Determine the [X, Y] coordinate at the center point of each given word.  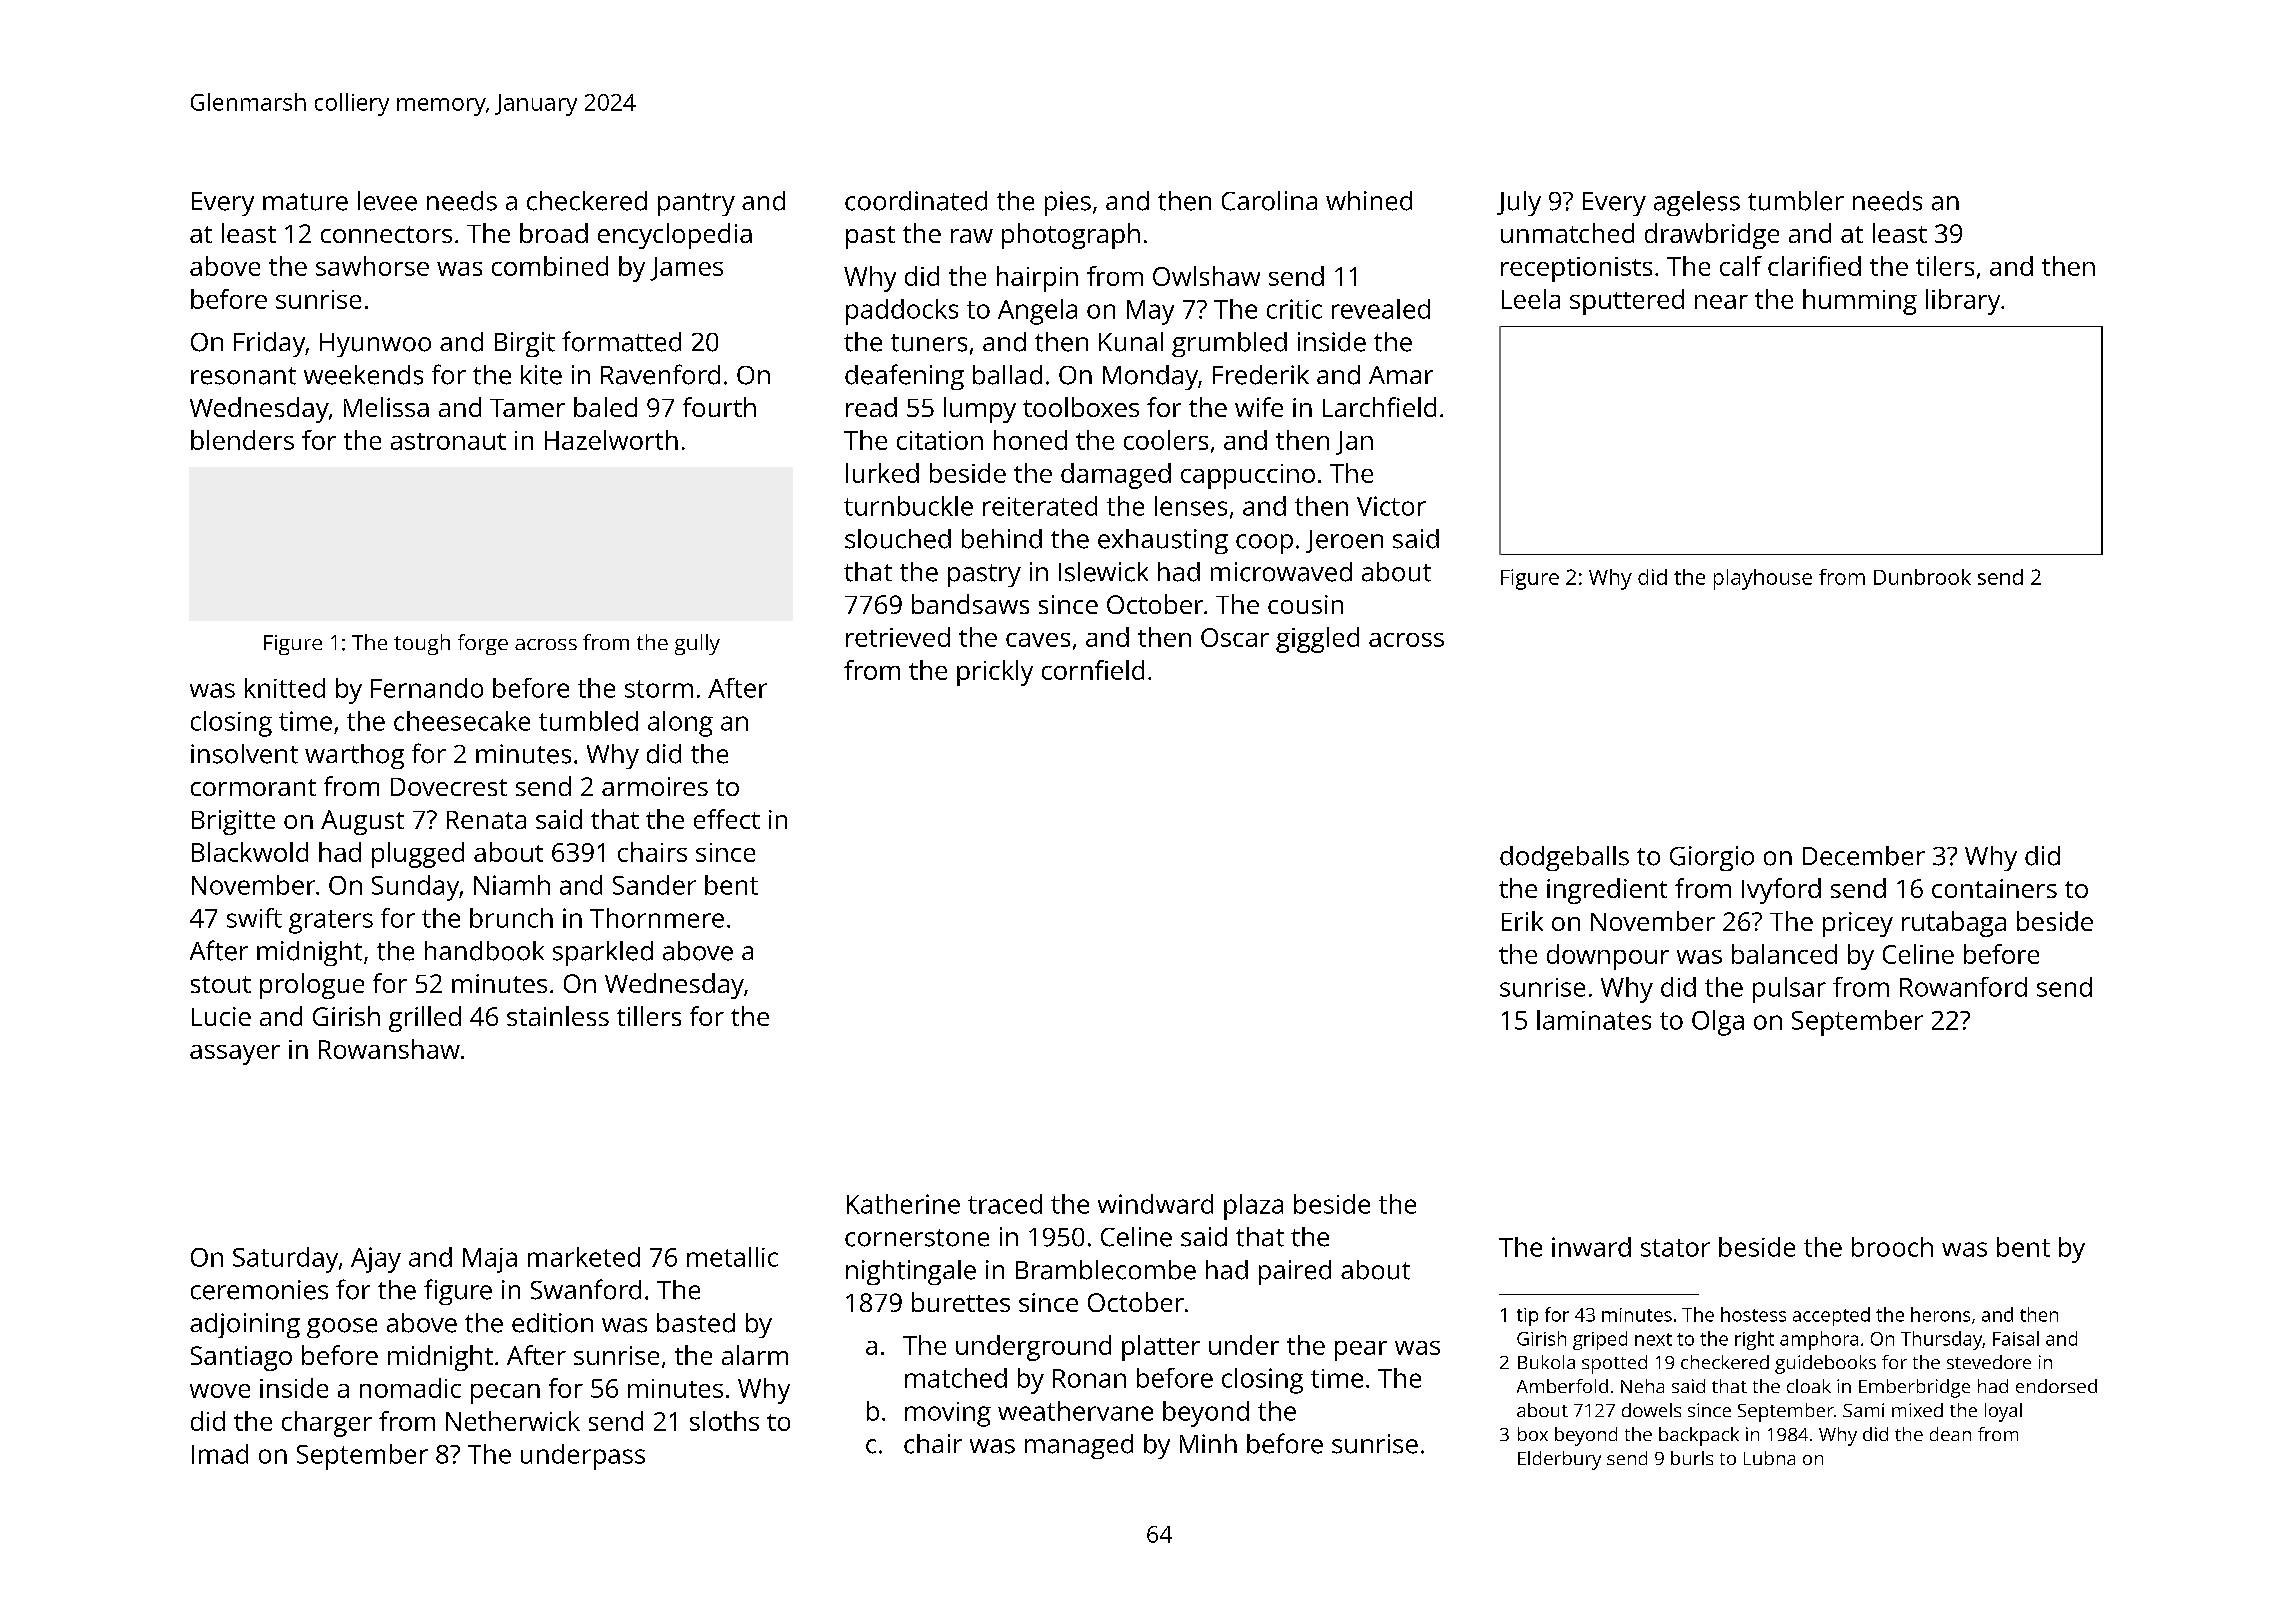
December [1864, 856]
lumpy [980, 410]
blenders [242, 440]
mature [305, 202]
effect [727, 819]
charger [327, 1424]
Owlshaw [1206, 276]
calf [1741, 266]
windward [1155, 1204]
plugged [418, 855]
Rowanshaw [389, 1049]
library [1963, 302]
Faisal [2016, 1338]
